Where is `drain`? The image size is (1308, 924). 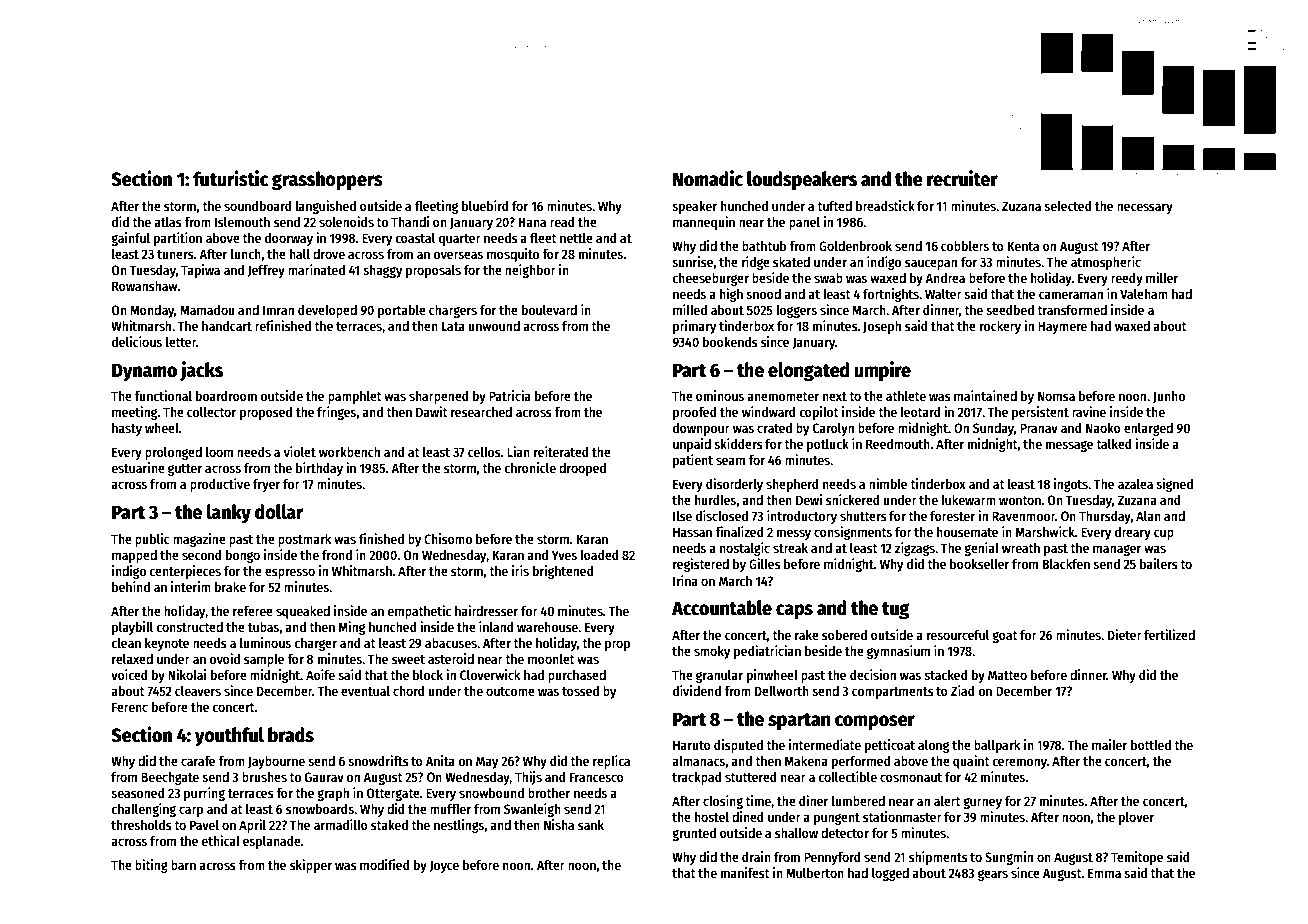 drain is located at coordinates (756, 856).
